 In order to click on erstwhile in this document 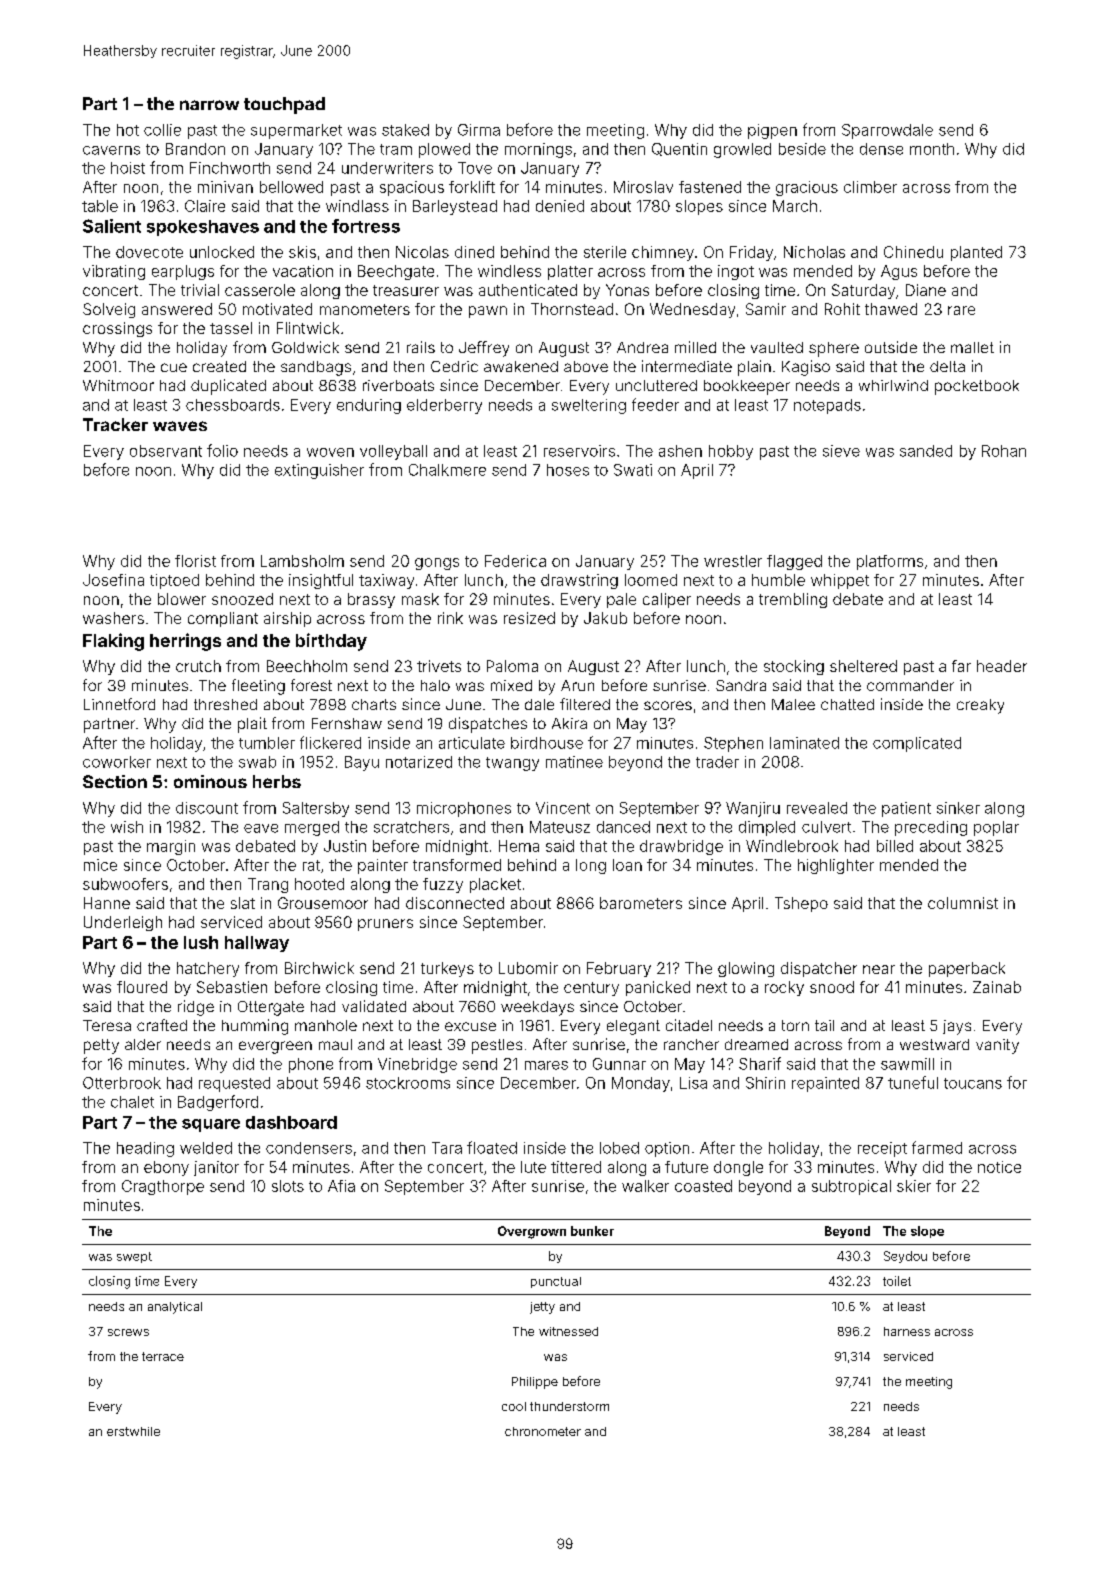, I will do `click(133, 1431)`.
